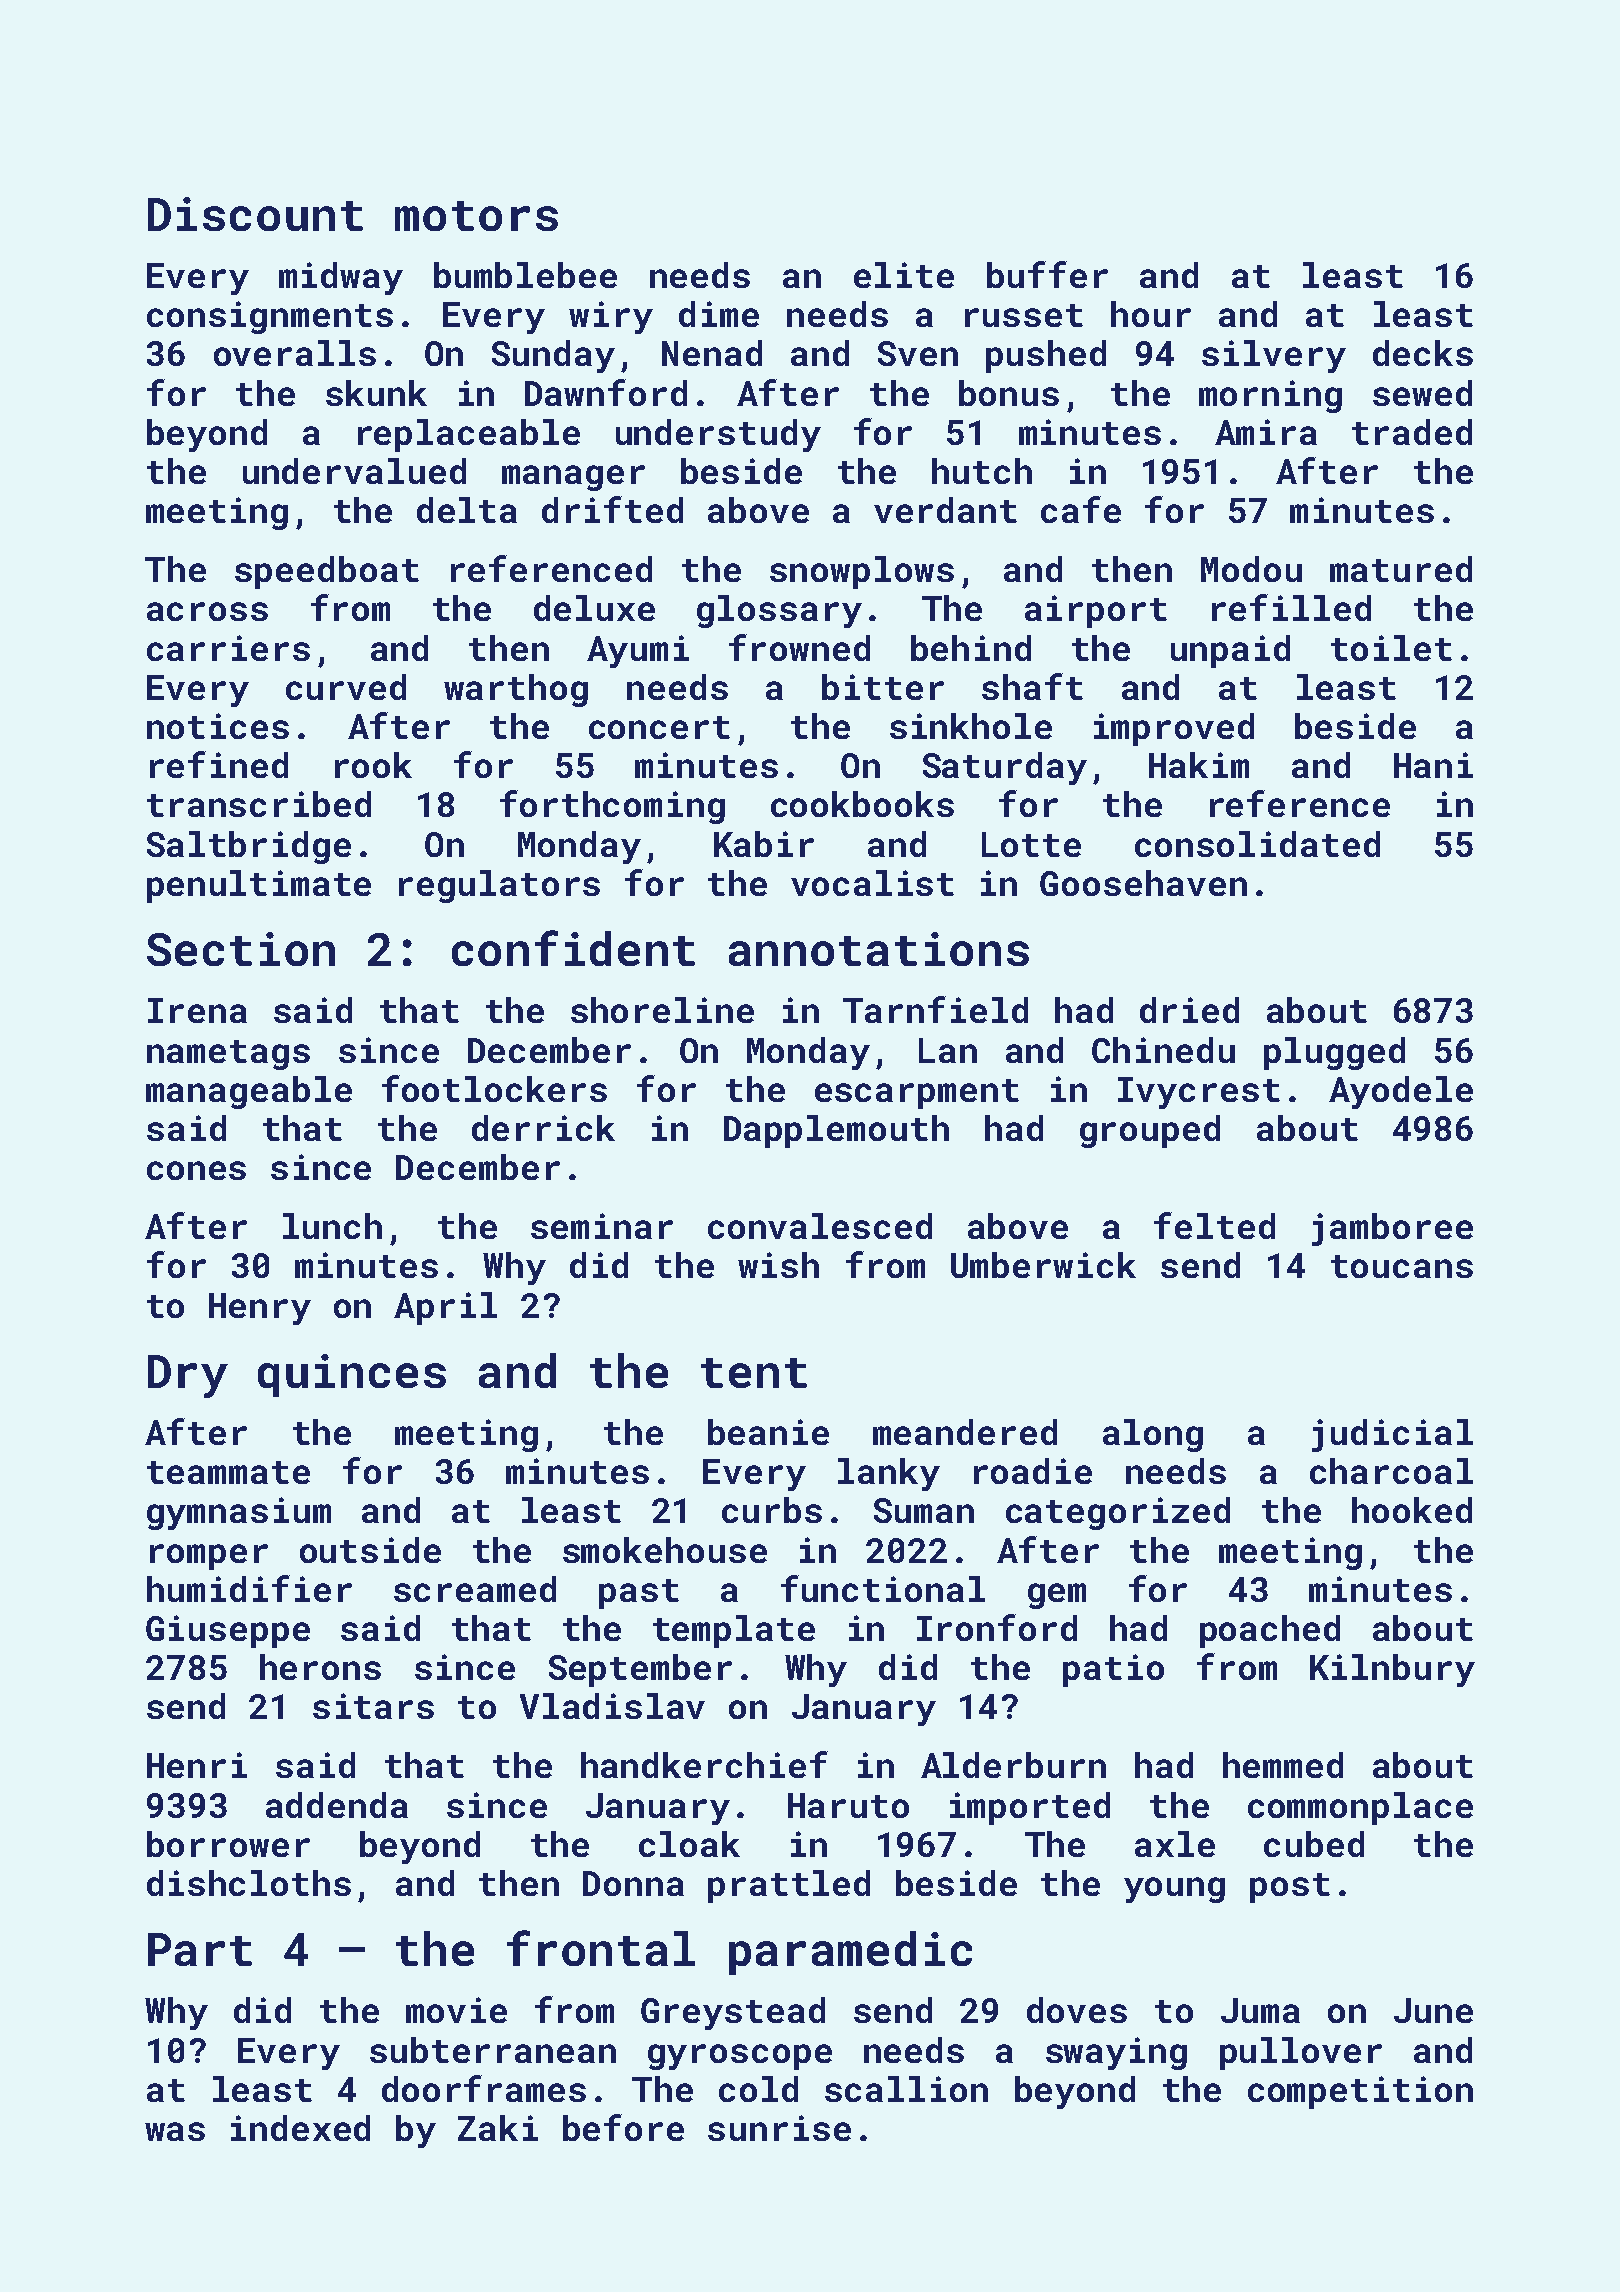 The image size is (1620, 2292). What do you see at coordinates (1175, 1844) in the image?
I see `axle` at bounding box center [1175, 1844].
